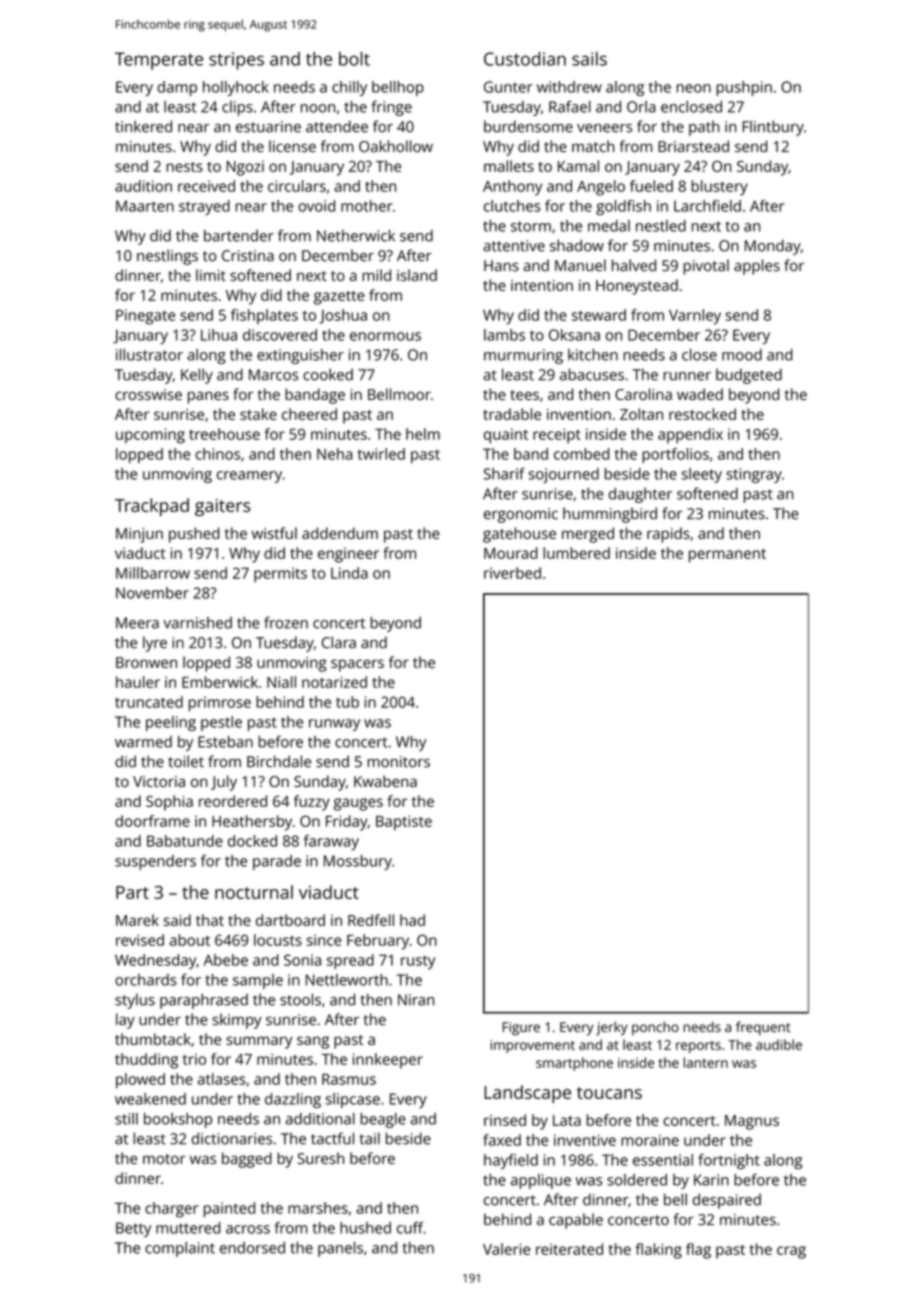  Describe the element at coordinates (133, 1229) in the screenshot. I see `Betty` at that location.
